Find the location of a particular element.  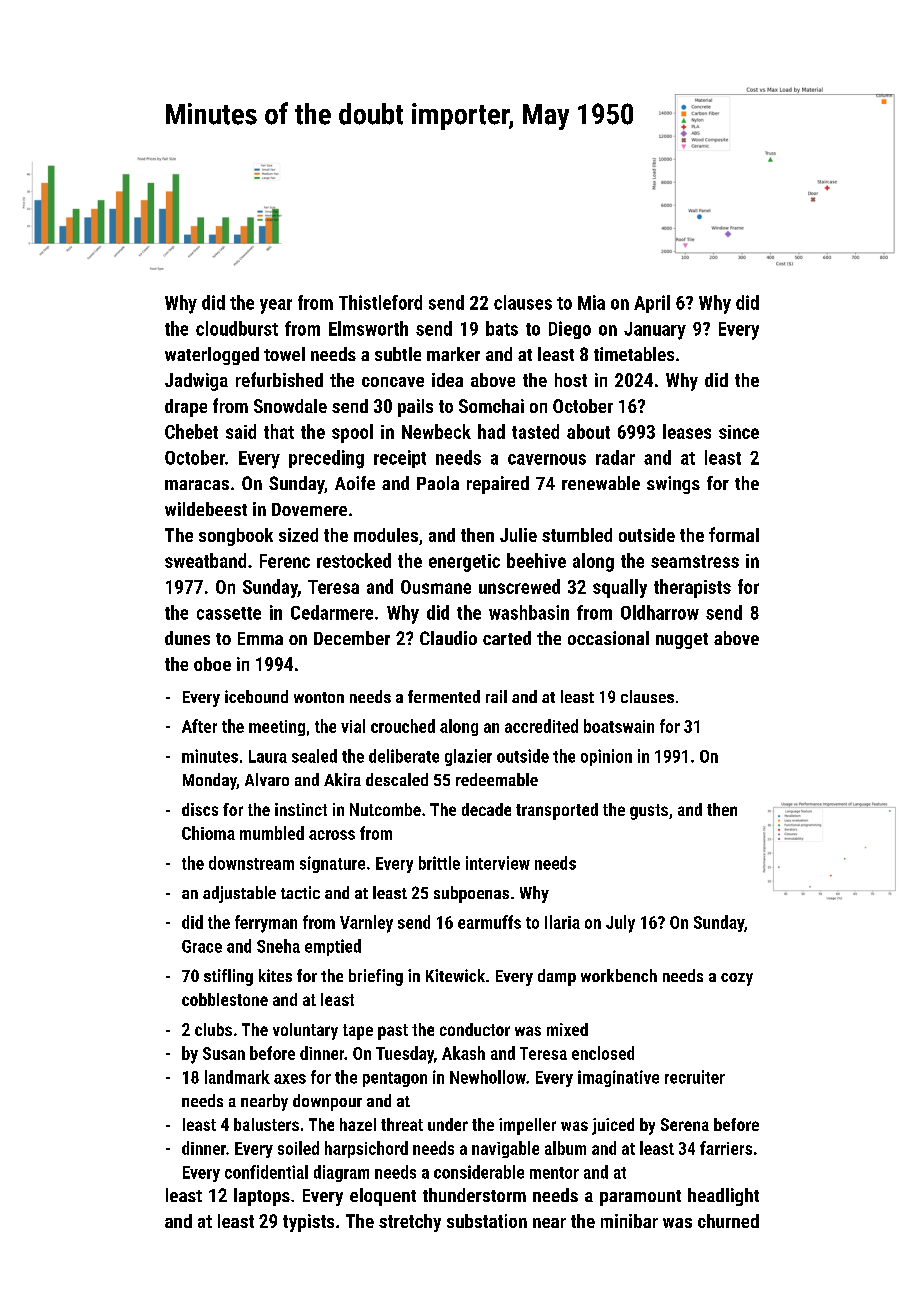

instinct is located at coordinates (301, 809).
